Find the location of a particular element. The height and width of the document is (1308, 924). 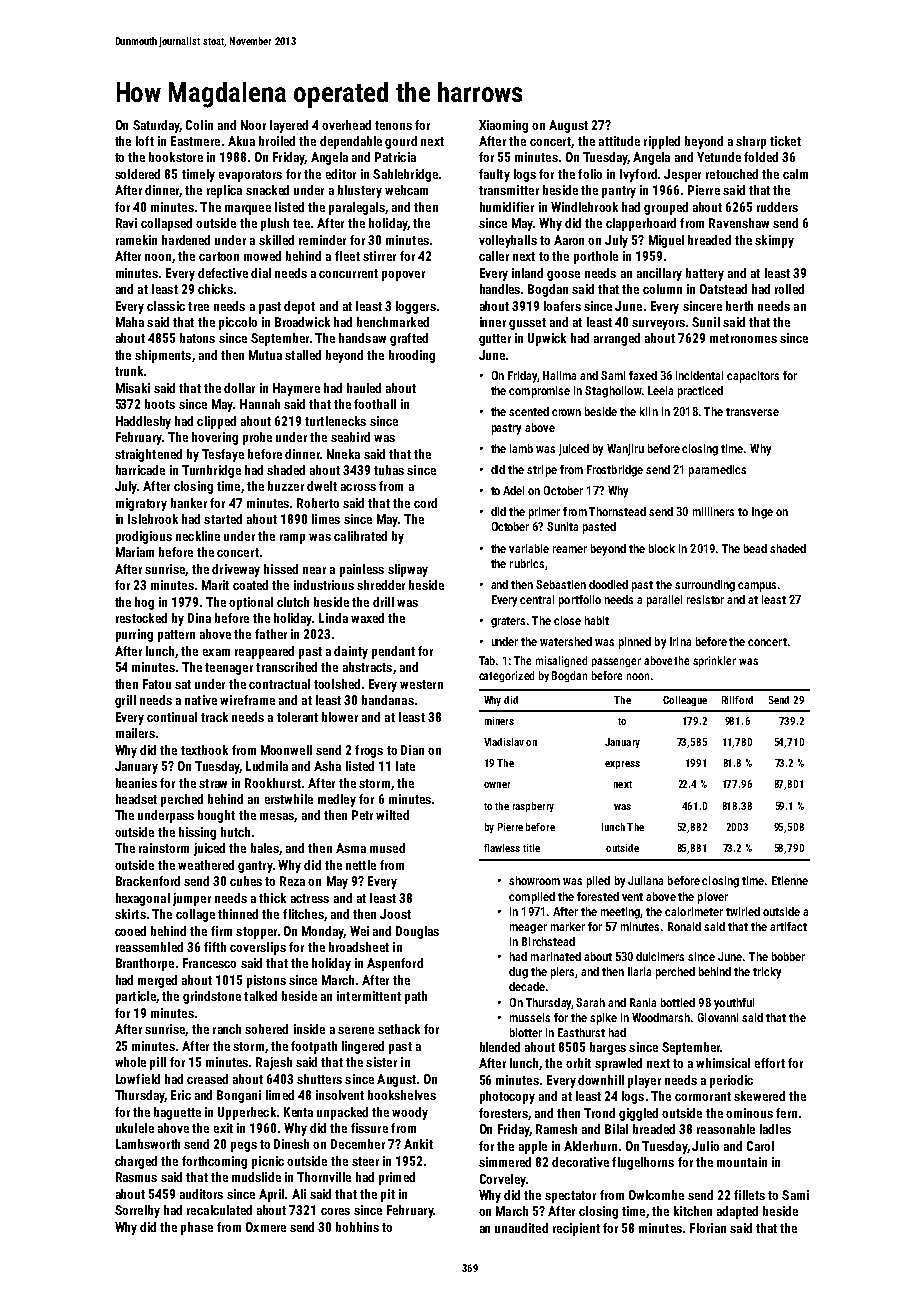

unaudited is located at coordinates (521, 1228).
